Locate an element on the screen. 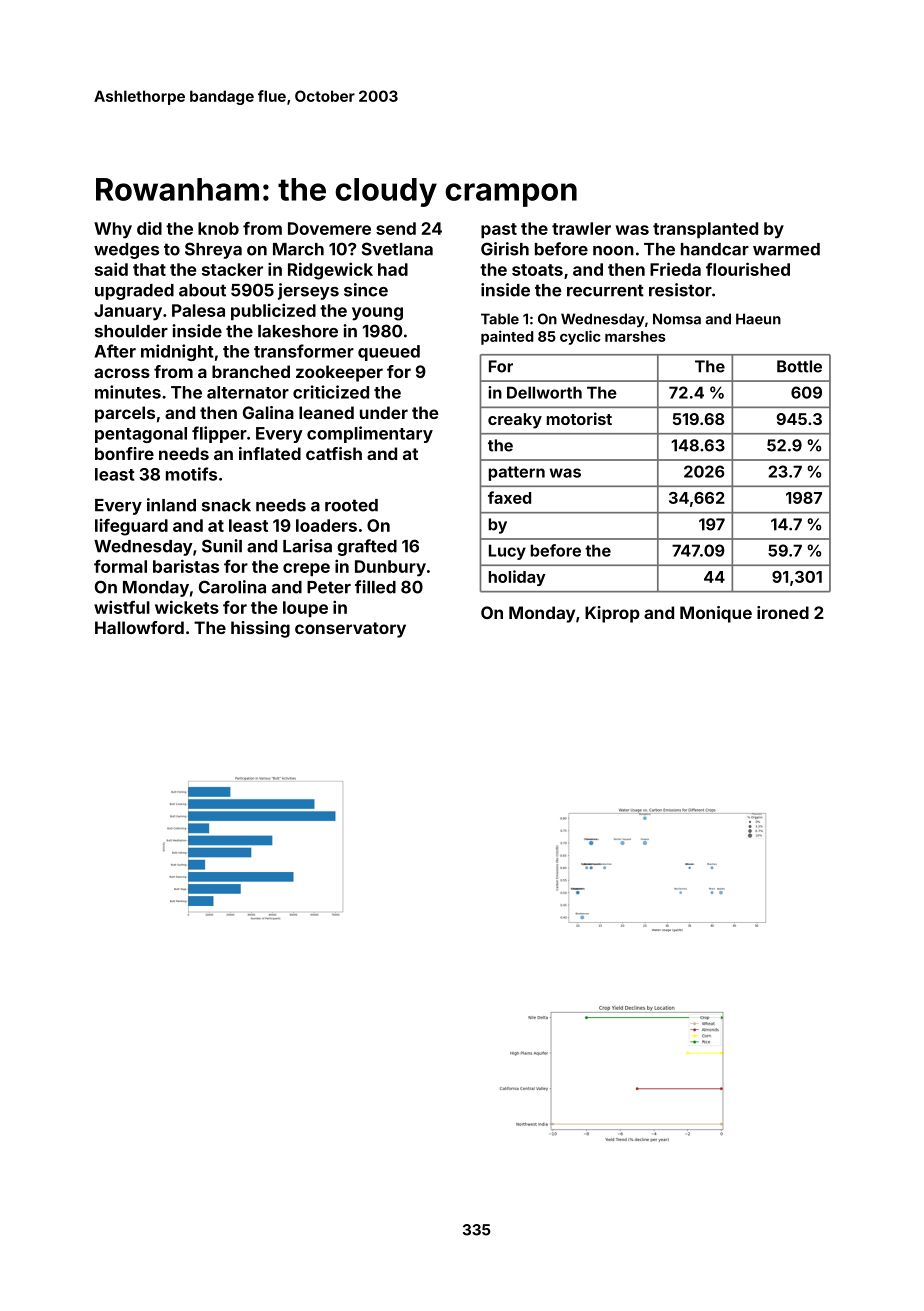 The image size is (924, 1311). hissing is located at coordinates (260, 629).
